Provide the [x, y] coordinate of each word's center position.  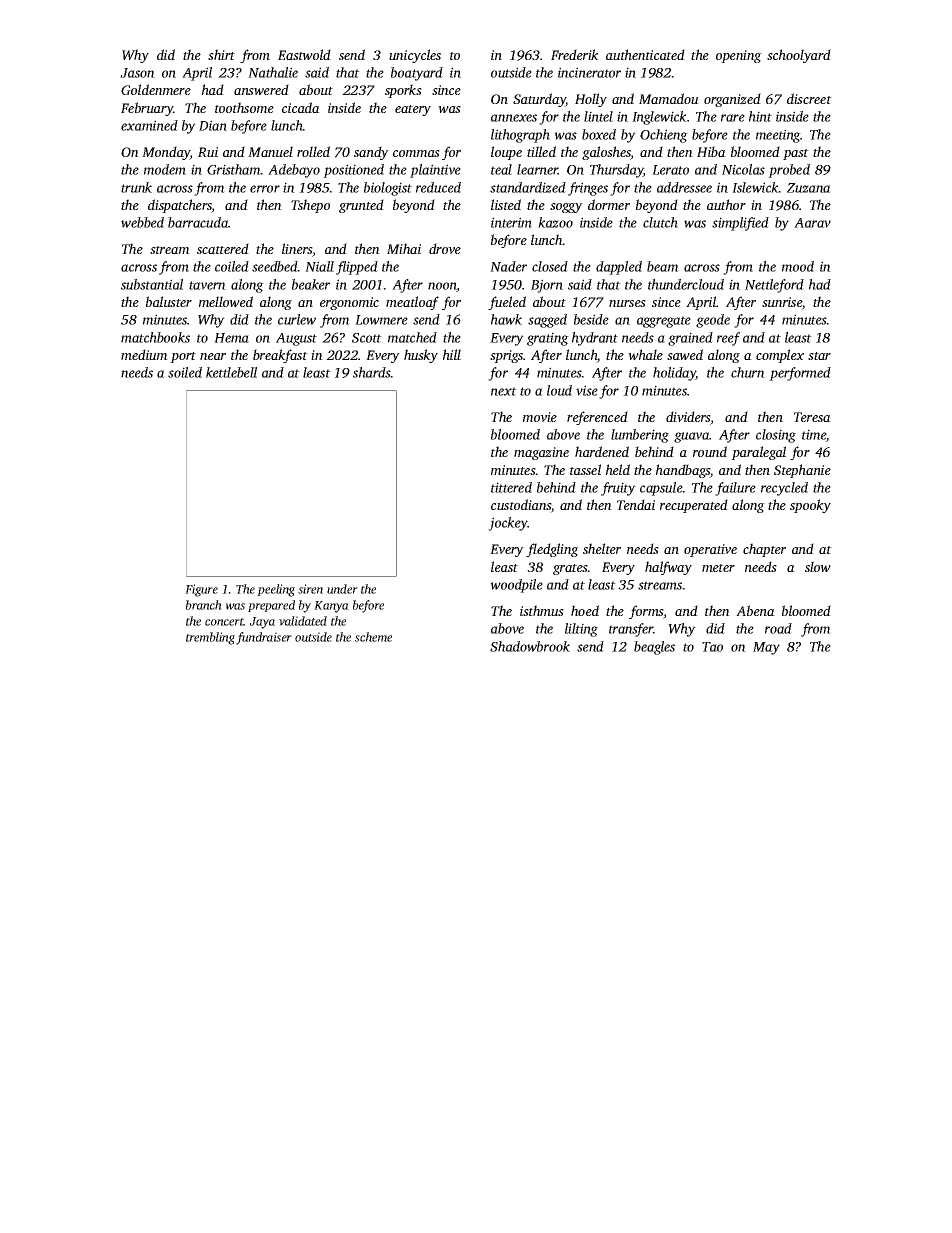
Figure [201, 590]
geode [713, 321]
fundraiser [264, 638]
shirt [221, 54]
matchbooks [155, 337]
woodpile [516, 586]
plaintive [435, 171]
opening [739, 56]
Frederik [575, 54]
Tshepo [310, 206]
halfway [668, 568]
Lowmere [381, 320]
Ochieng [664, 136]
